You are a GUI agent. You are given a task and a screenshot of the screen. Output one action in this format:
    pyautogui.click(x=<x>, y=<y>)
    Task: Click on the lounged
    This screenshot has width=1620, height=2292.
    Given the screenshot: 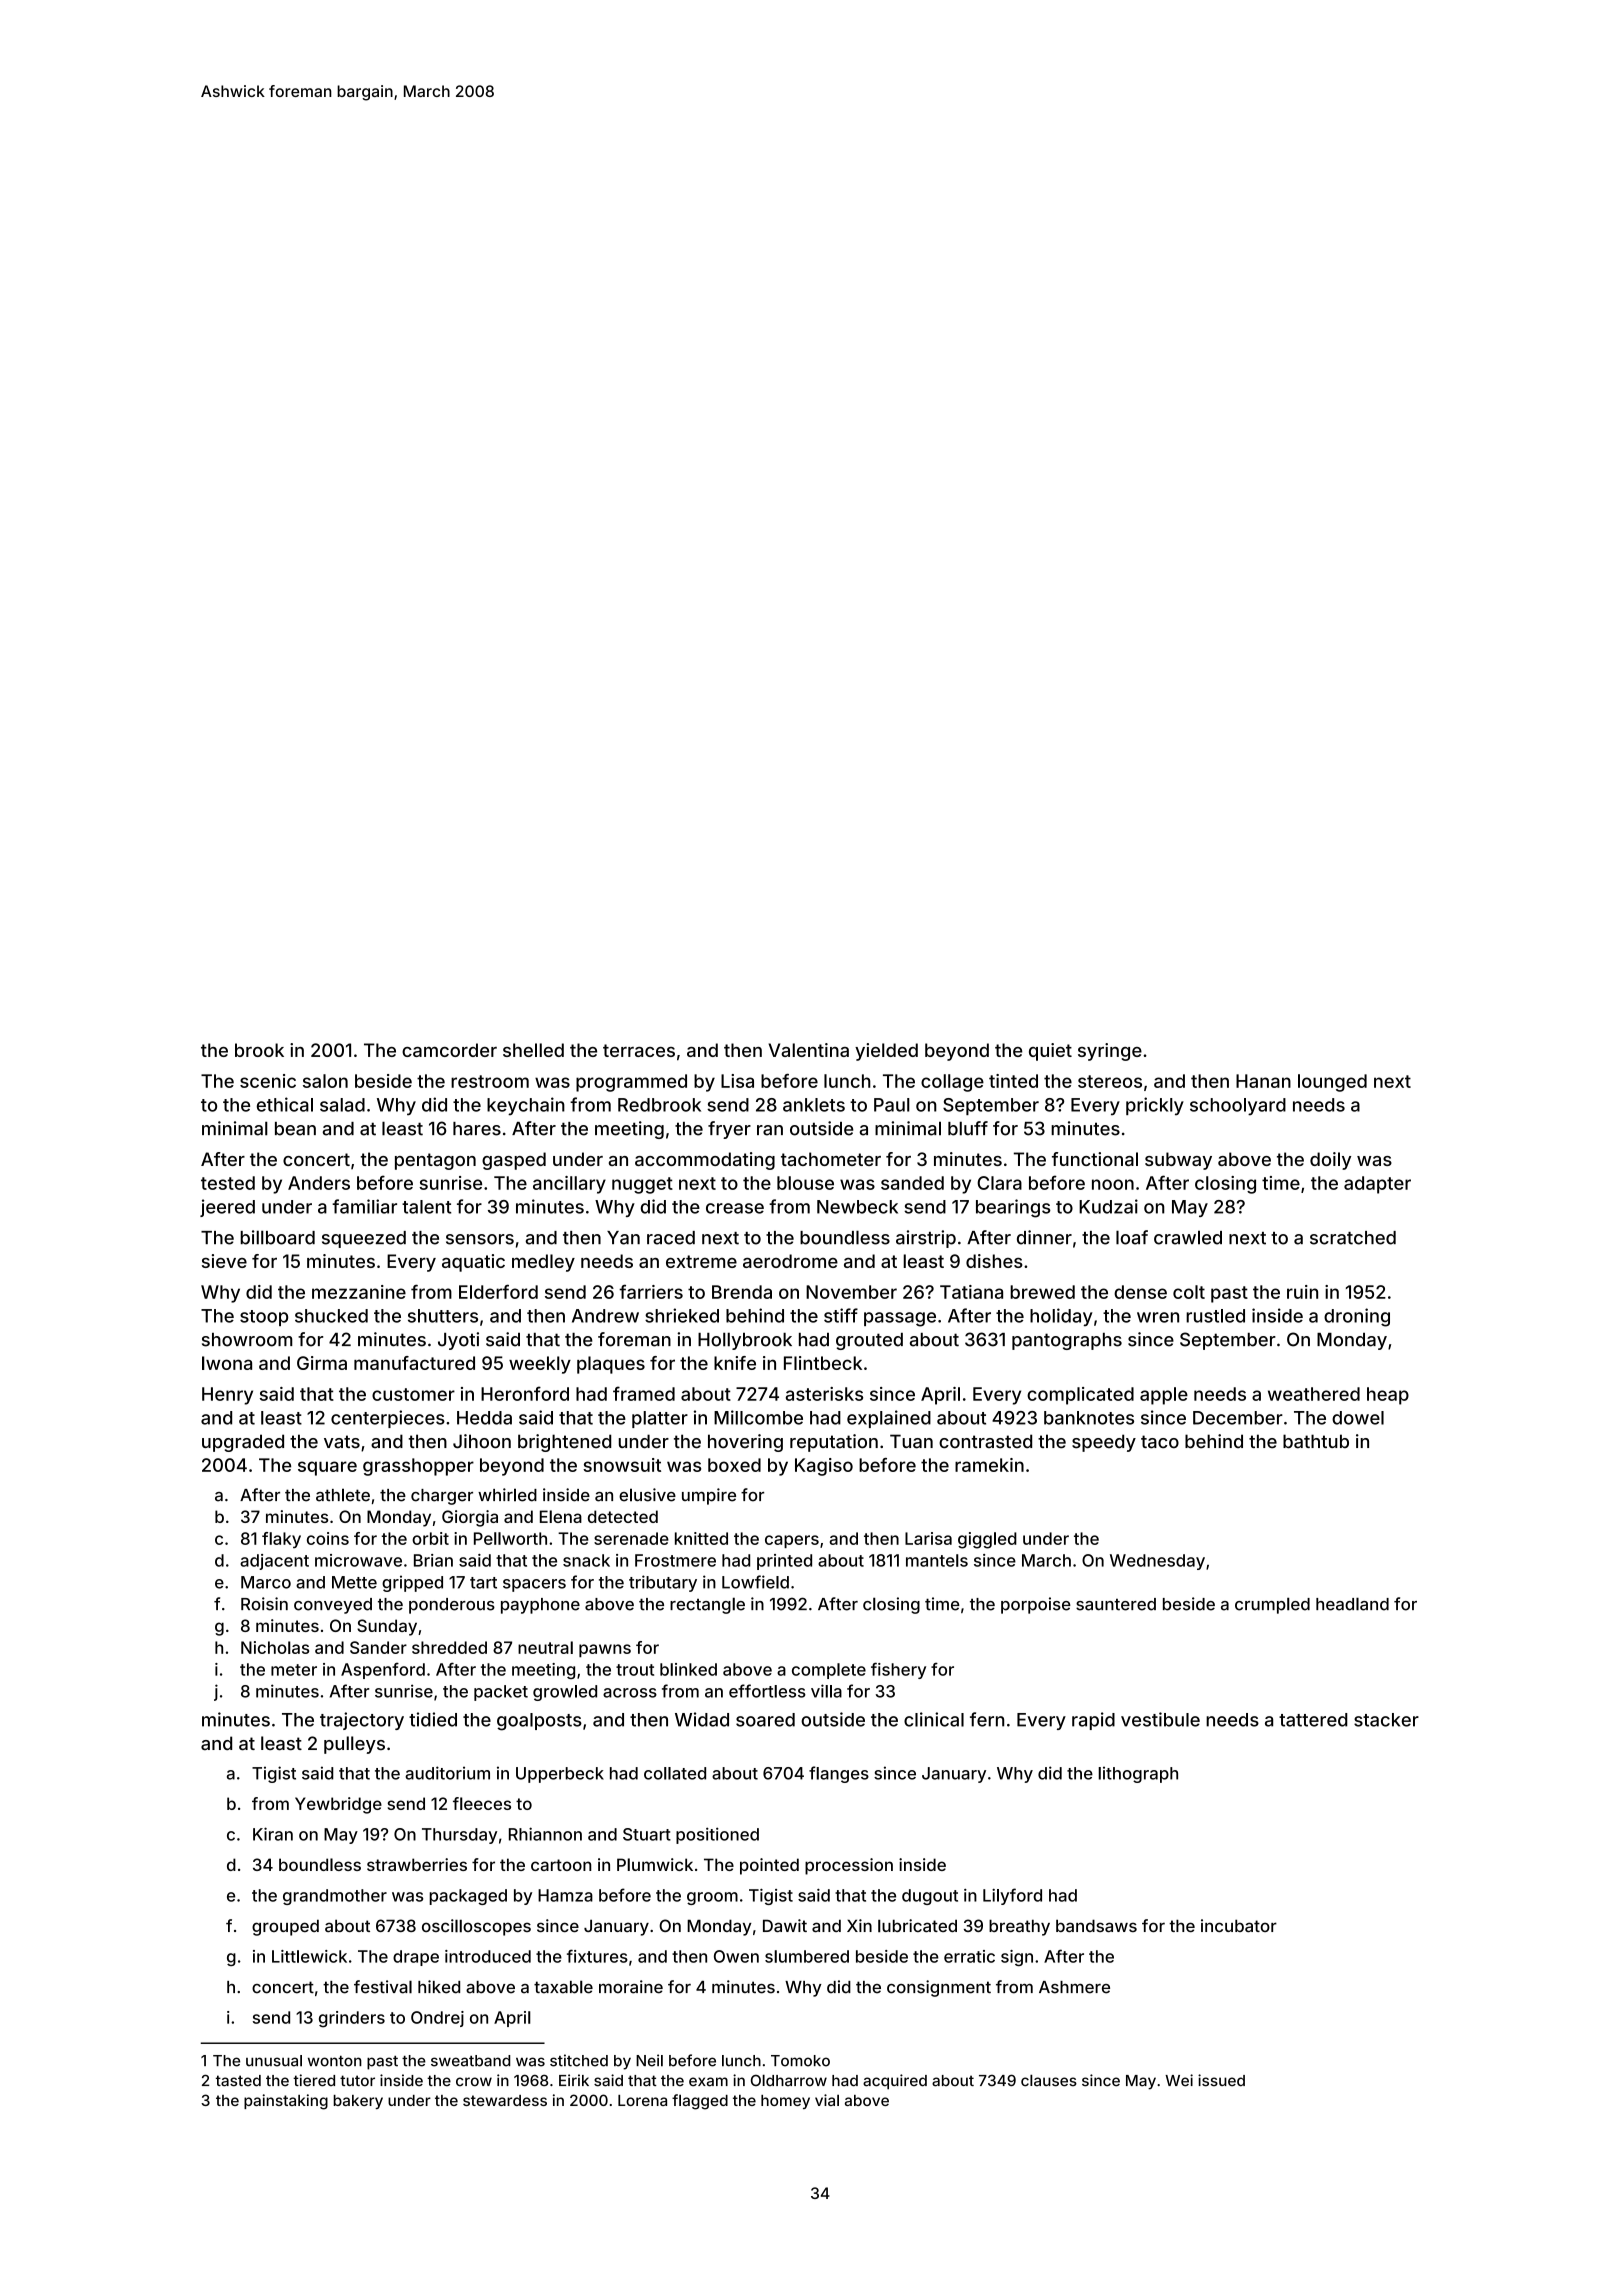 What is the action you would take?
    pyautogui.click(x=1332, y=1083)
